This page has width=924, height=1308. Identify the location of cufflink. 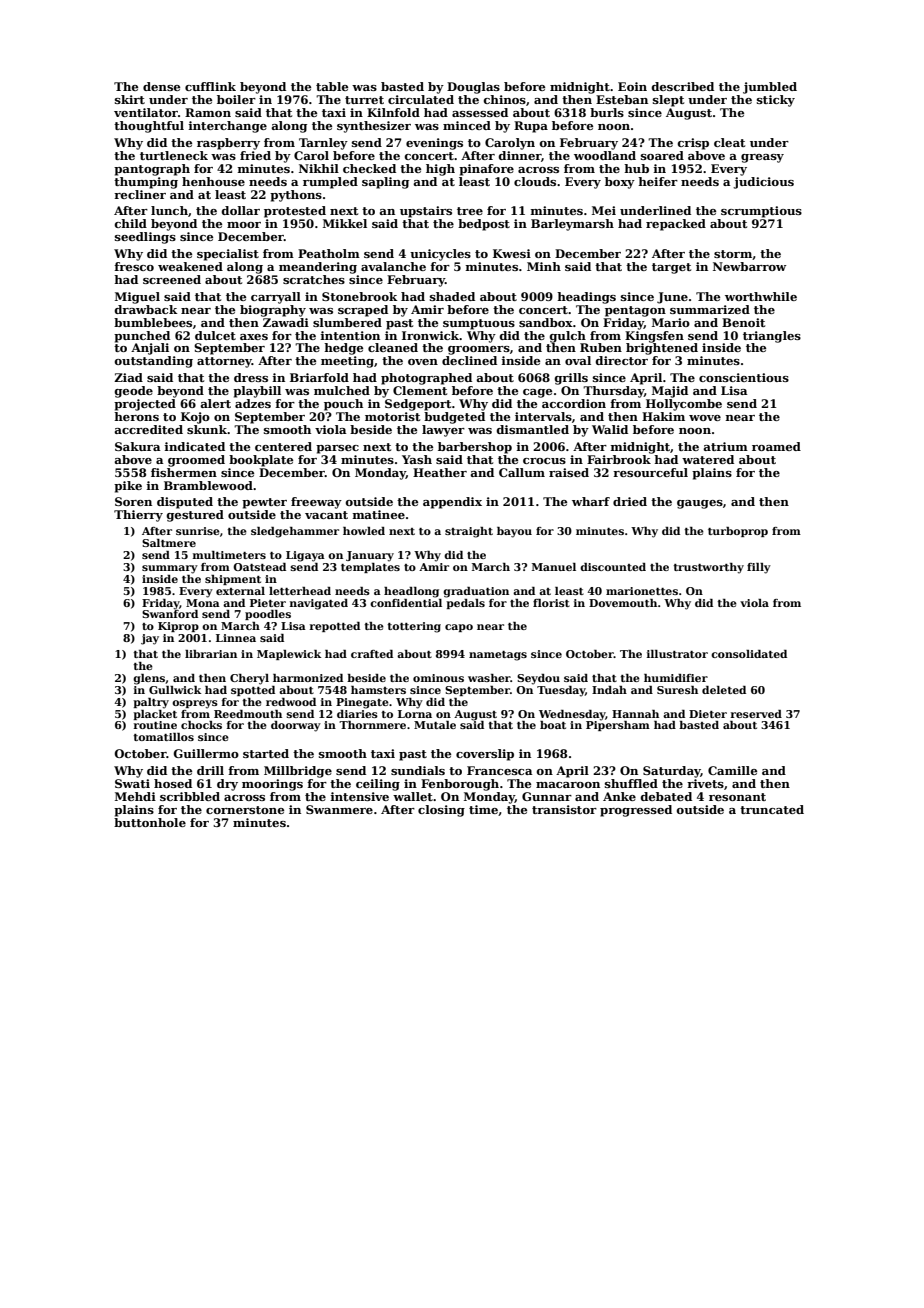
(210, 86).
